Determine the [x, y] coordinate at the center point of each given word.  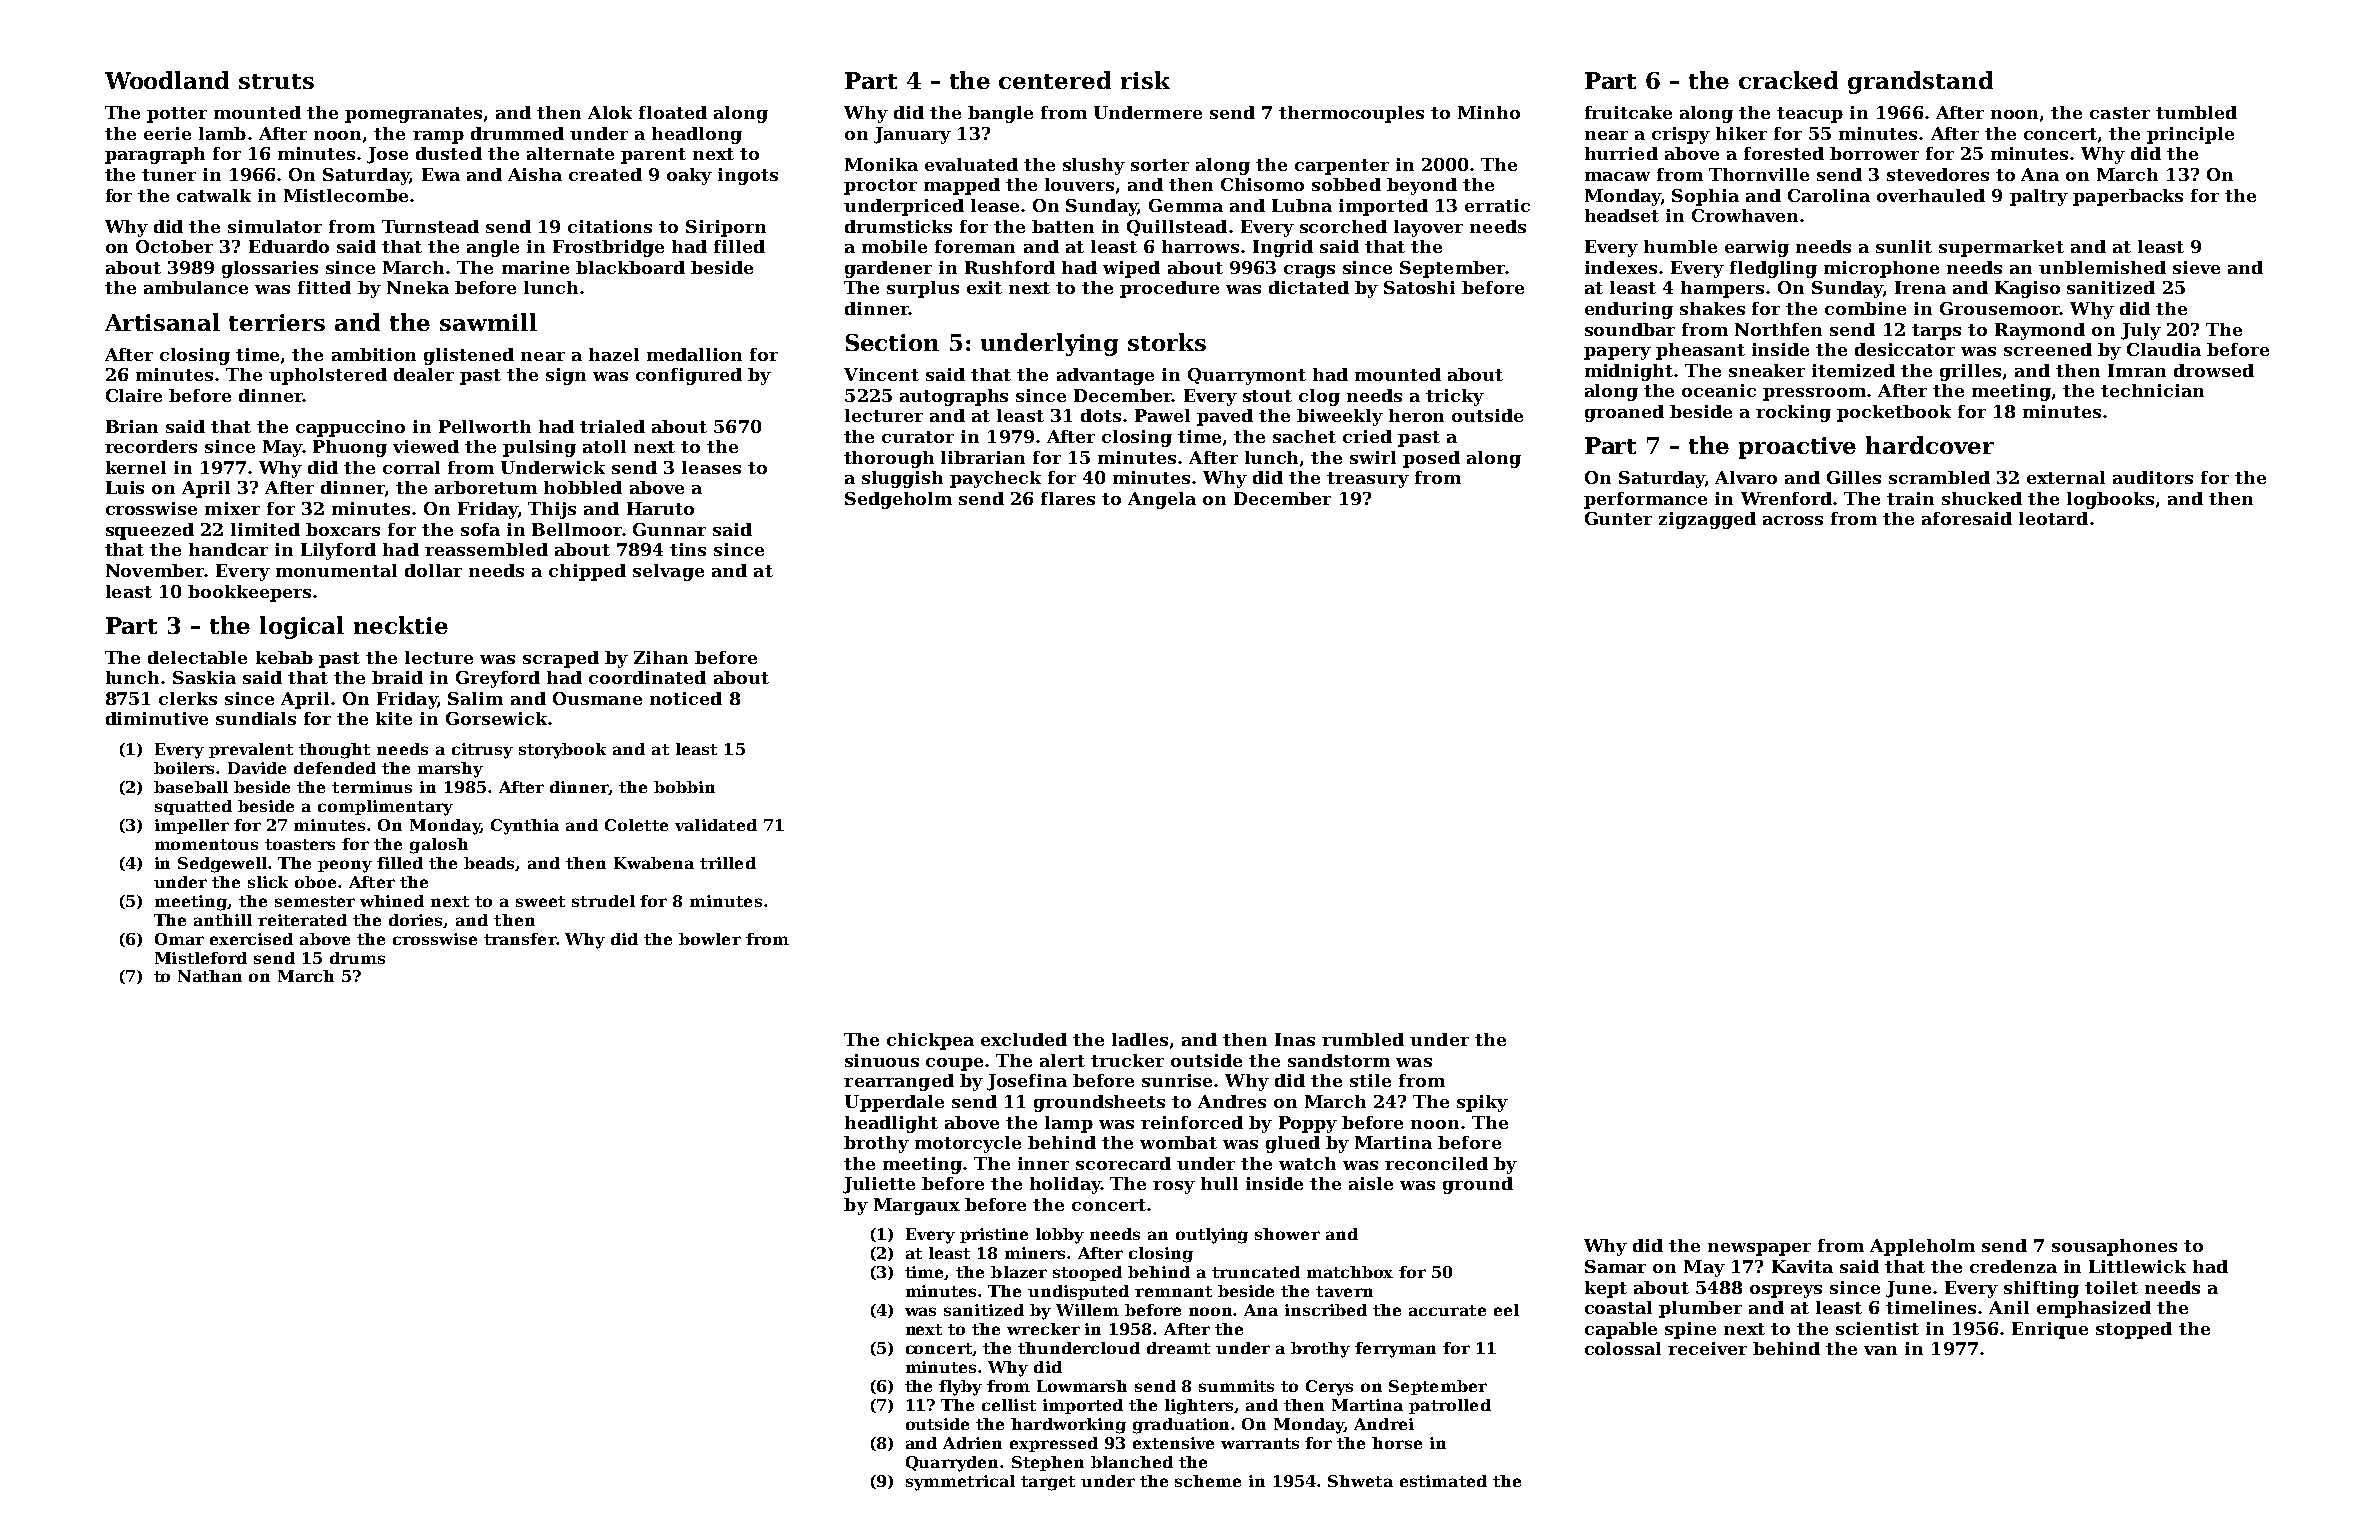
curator [918, 437]
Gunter [1618, 518]
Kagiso [2027, 289]
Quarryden [952, 1464]
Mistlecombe [346, 195]
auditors [2153, 477]
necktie [401, 625]
